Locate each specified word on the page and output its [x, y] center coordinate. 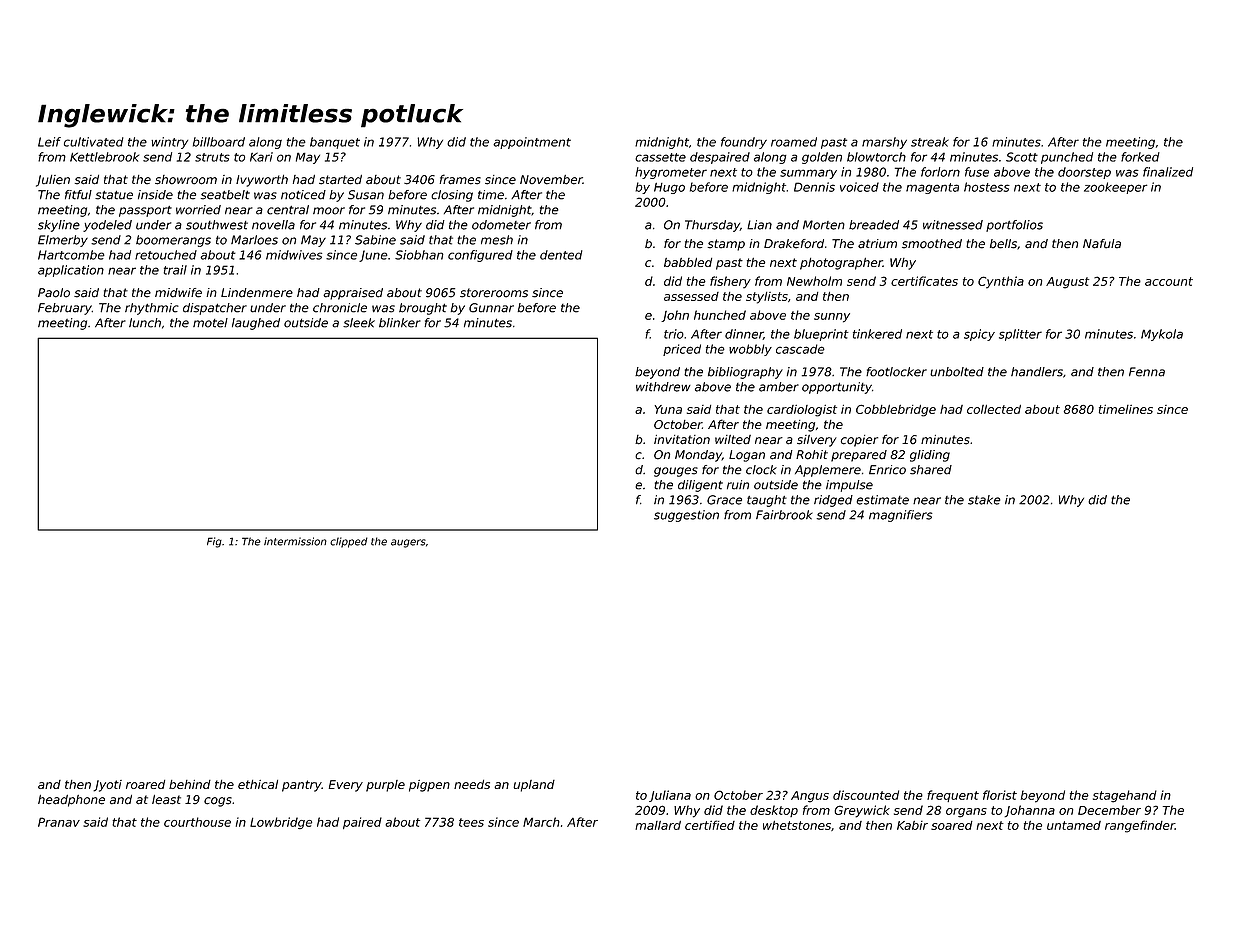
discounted [866, 795]
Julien [53, 181]
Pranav [59, 822]
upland [534, 786]
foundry [744, 143]
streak [930, 142]
